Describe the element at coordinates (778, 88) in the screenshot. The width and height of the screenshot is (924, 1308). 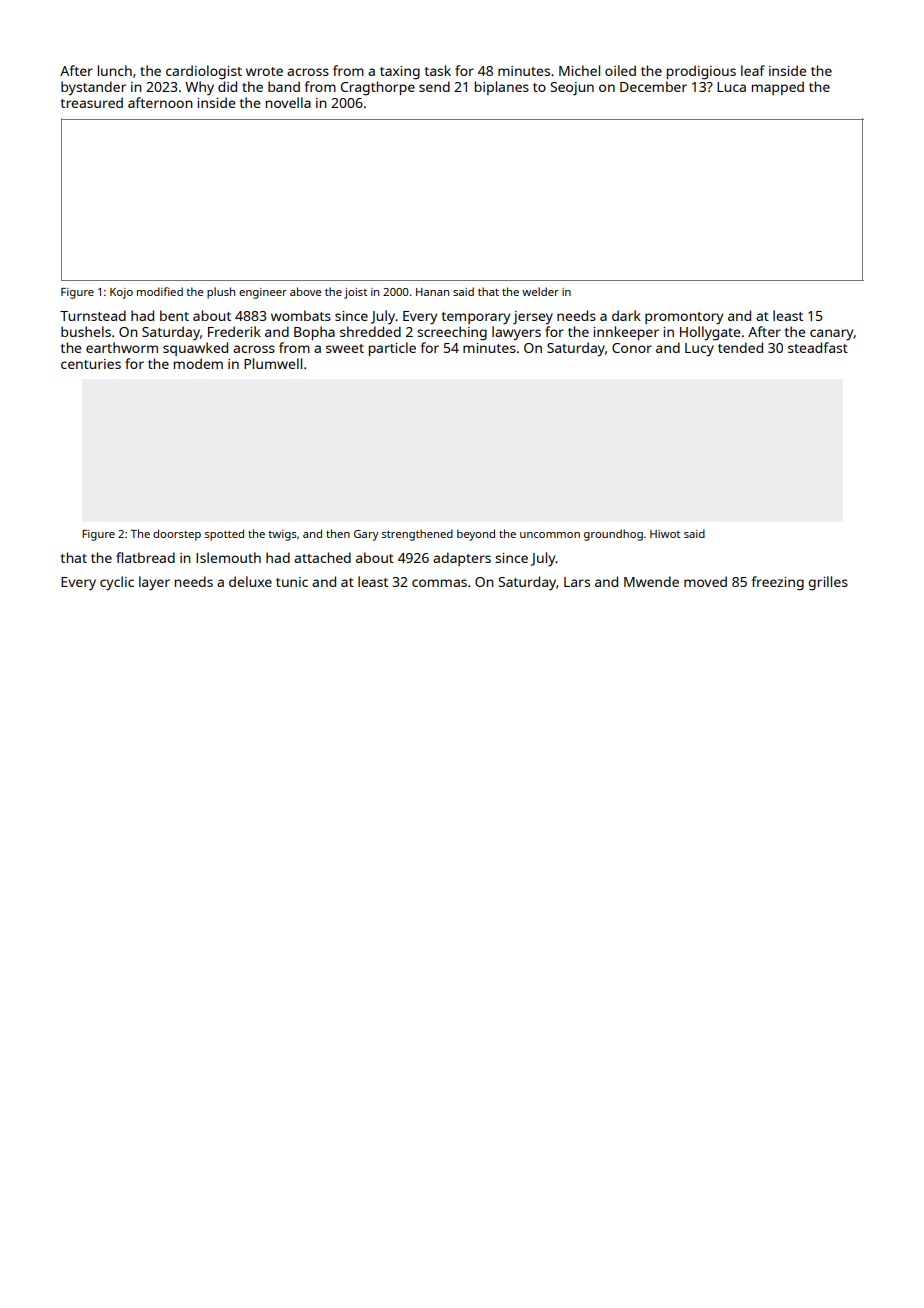
I see `mapped` at that location.
